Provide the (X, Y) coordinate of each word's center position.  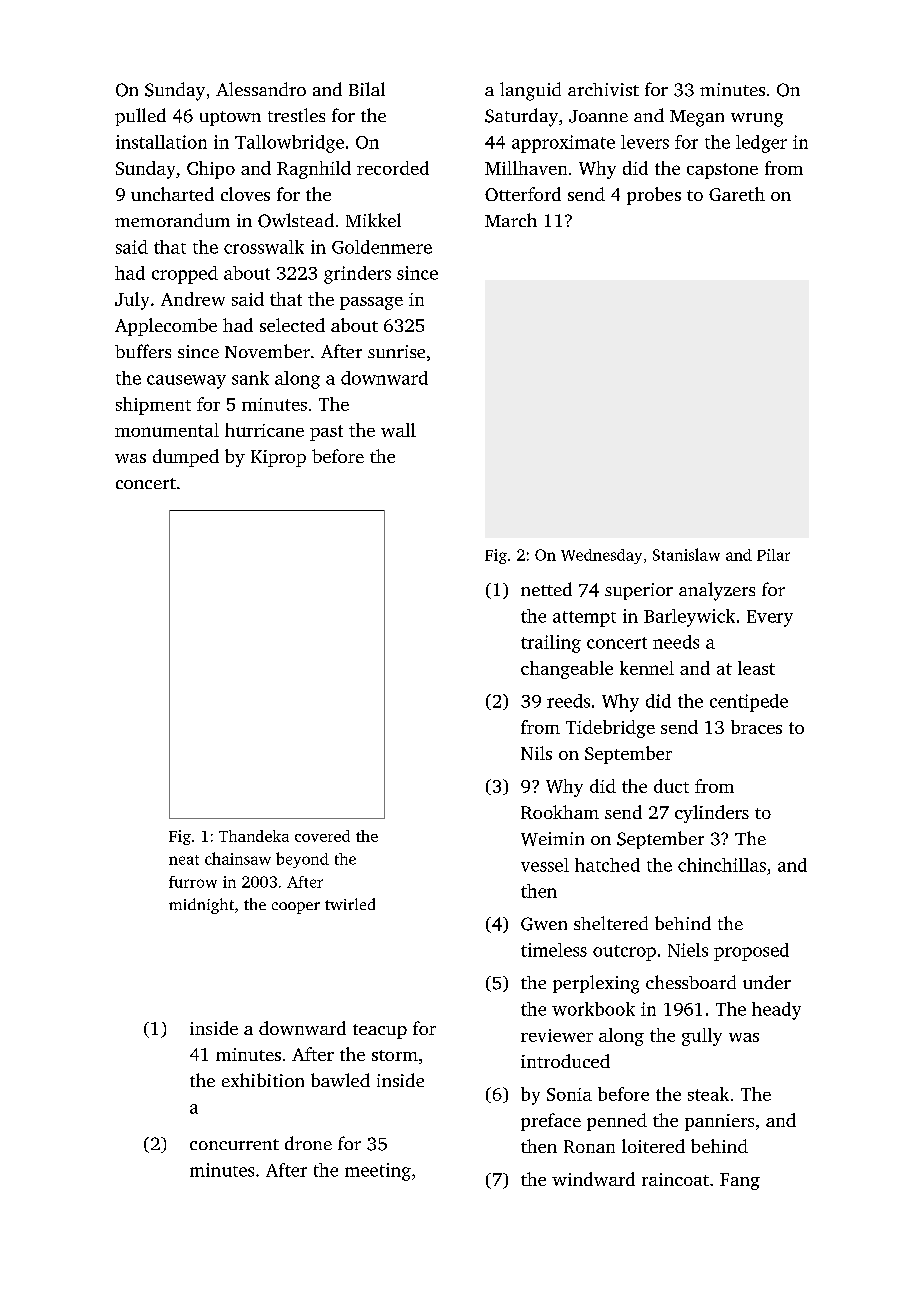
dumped (186, 458)
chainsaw (238, 858)
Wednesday (601, 556)
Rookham (560, 812)
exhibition (263, 1080)
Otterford (523, 194)
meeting (378, 1172)
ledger (761, 144)
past (326, 433)
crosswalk (264, 247)
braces (756, 727)
